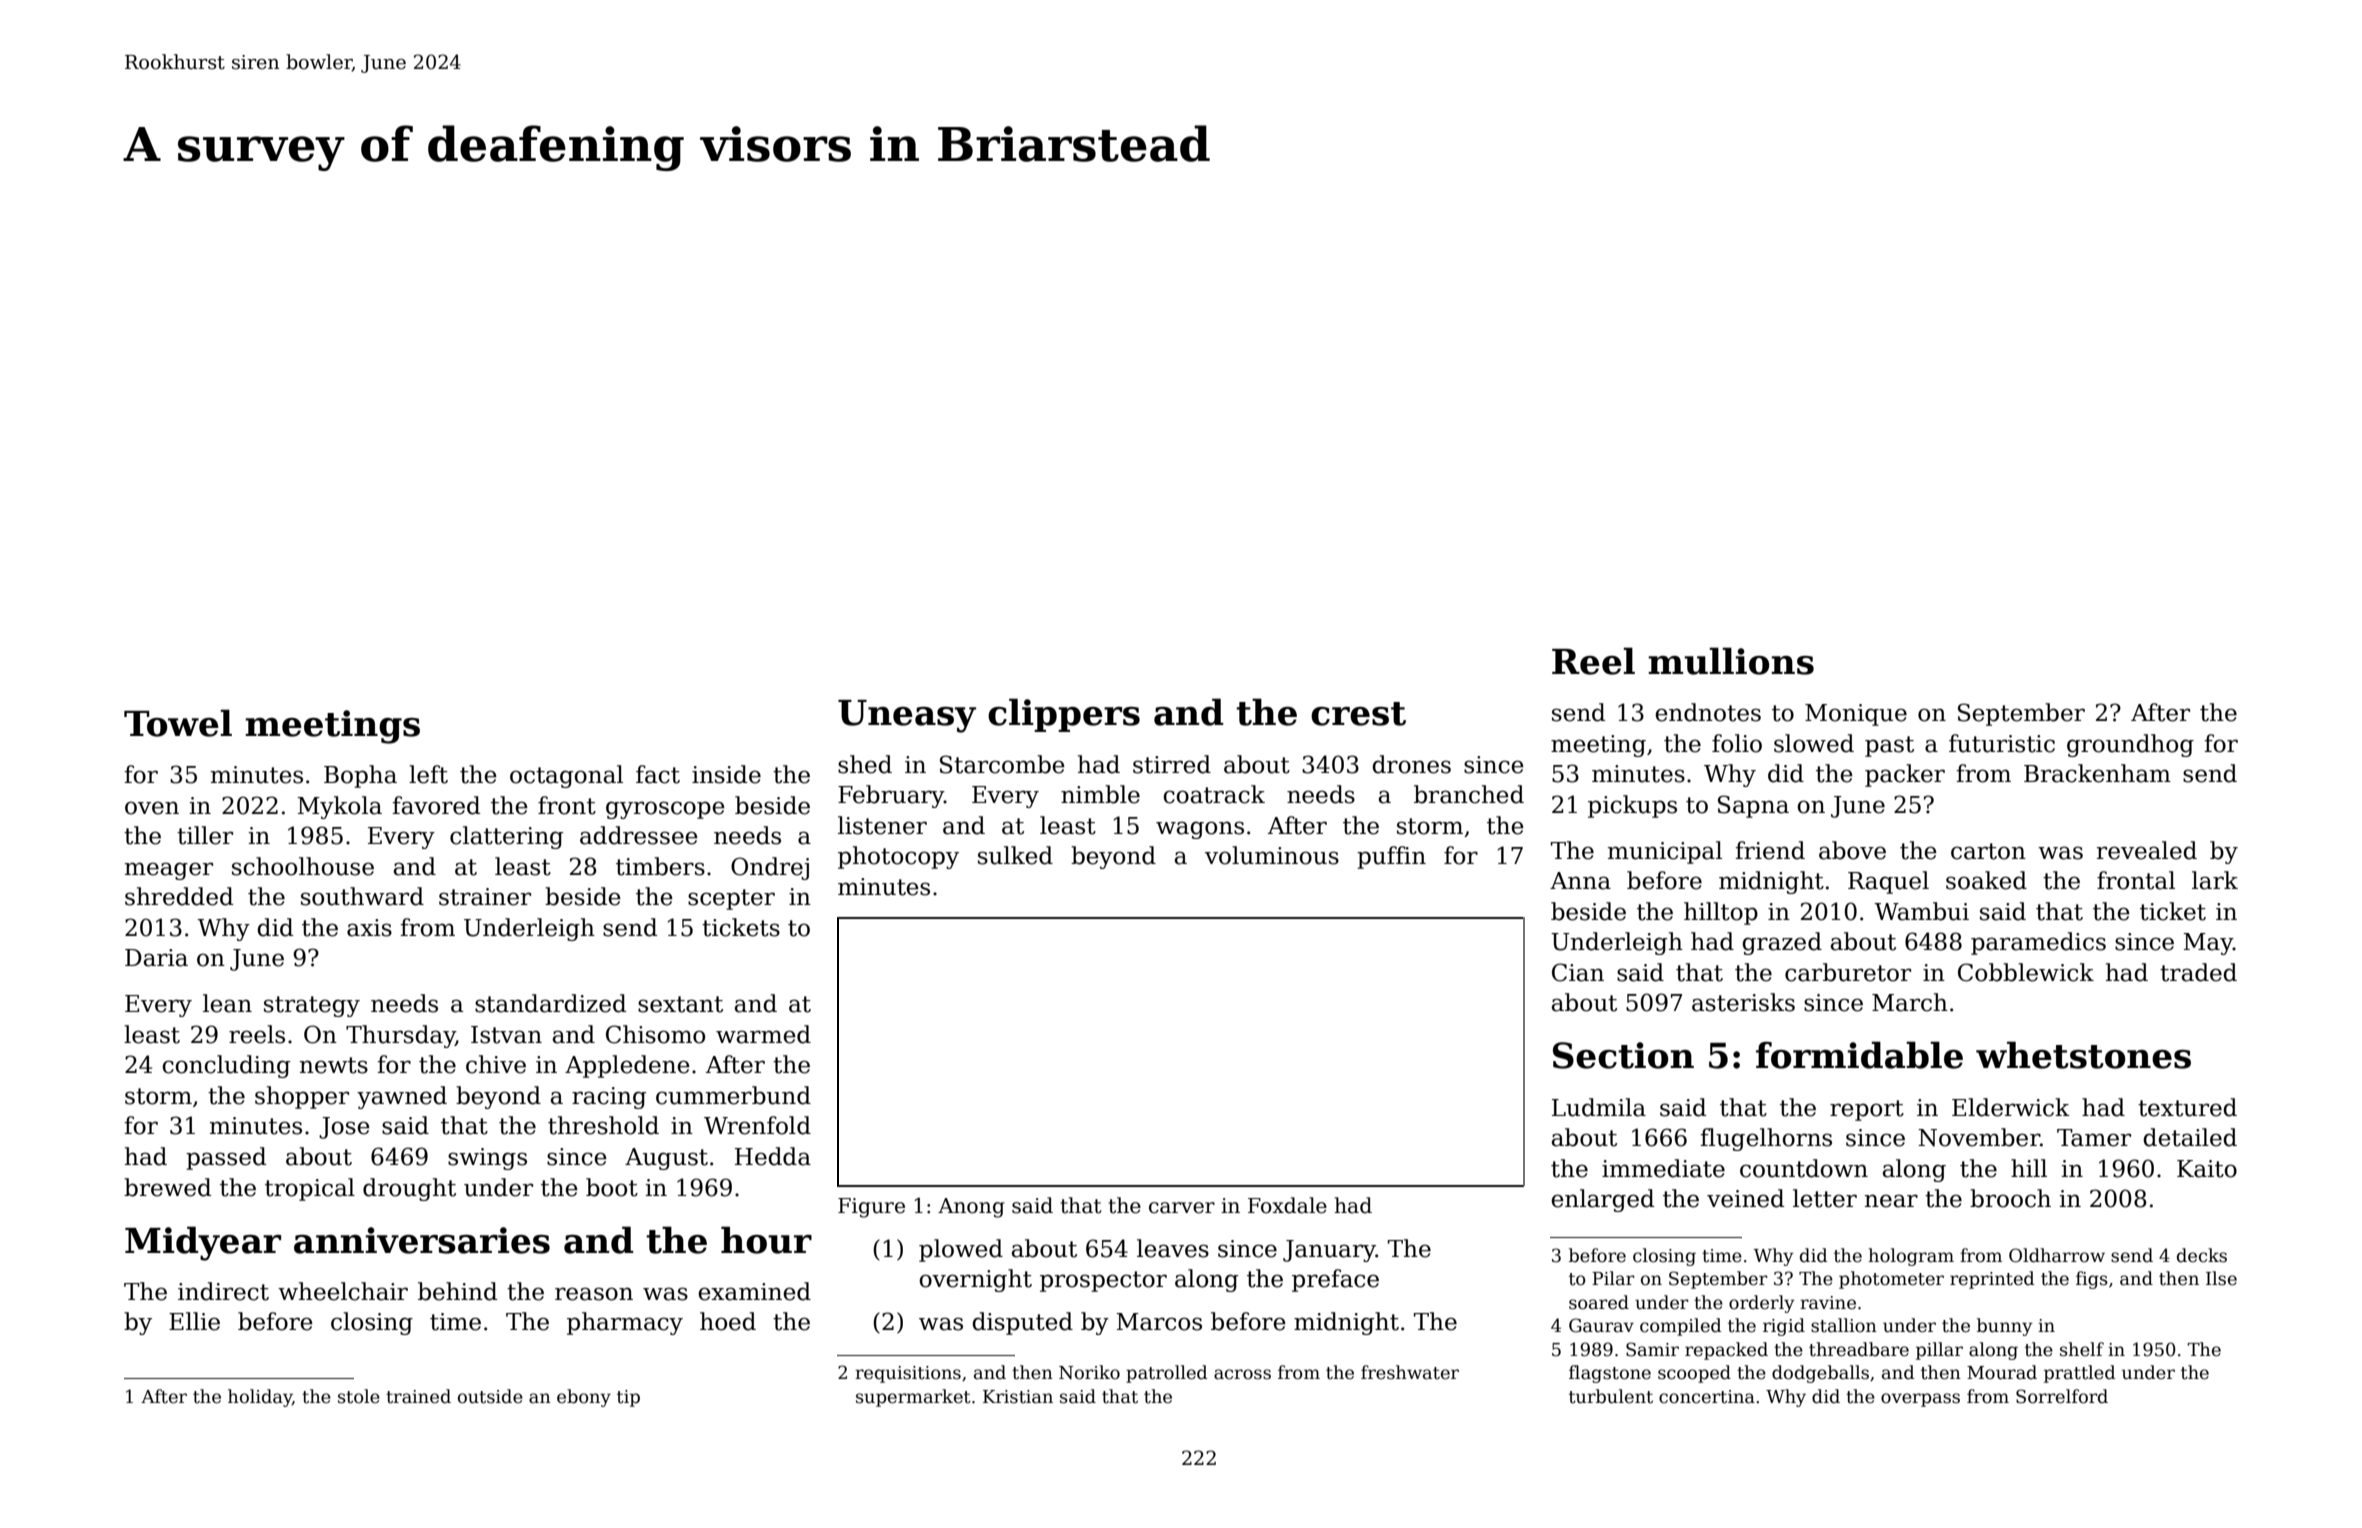 This document has height=1528, width=2362. Describe the element at coordinates (763, 1034) in the document. I see `warmed` at that location.
